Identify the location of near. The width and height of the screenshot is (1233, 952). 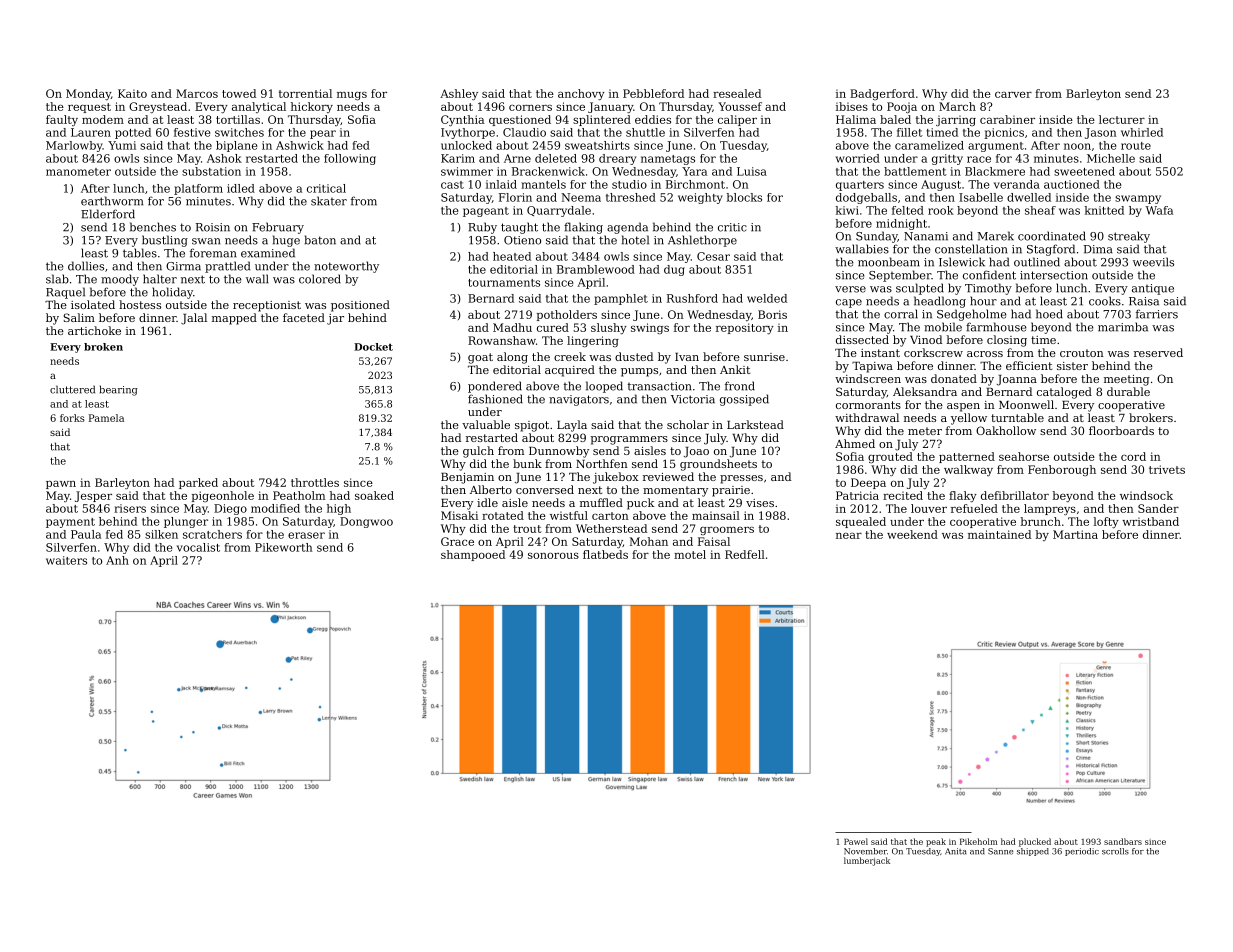
(849, 536).
